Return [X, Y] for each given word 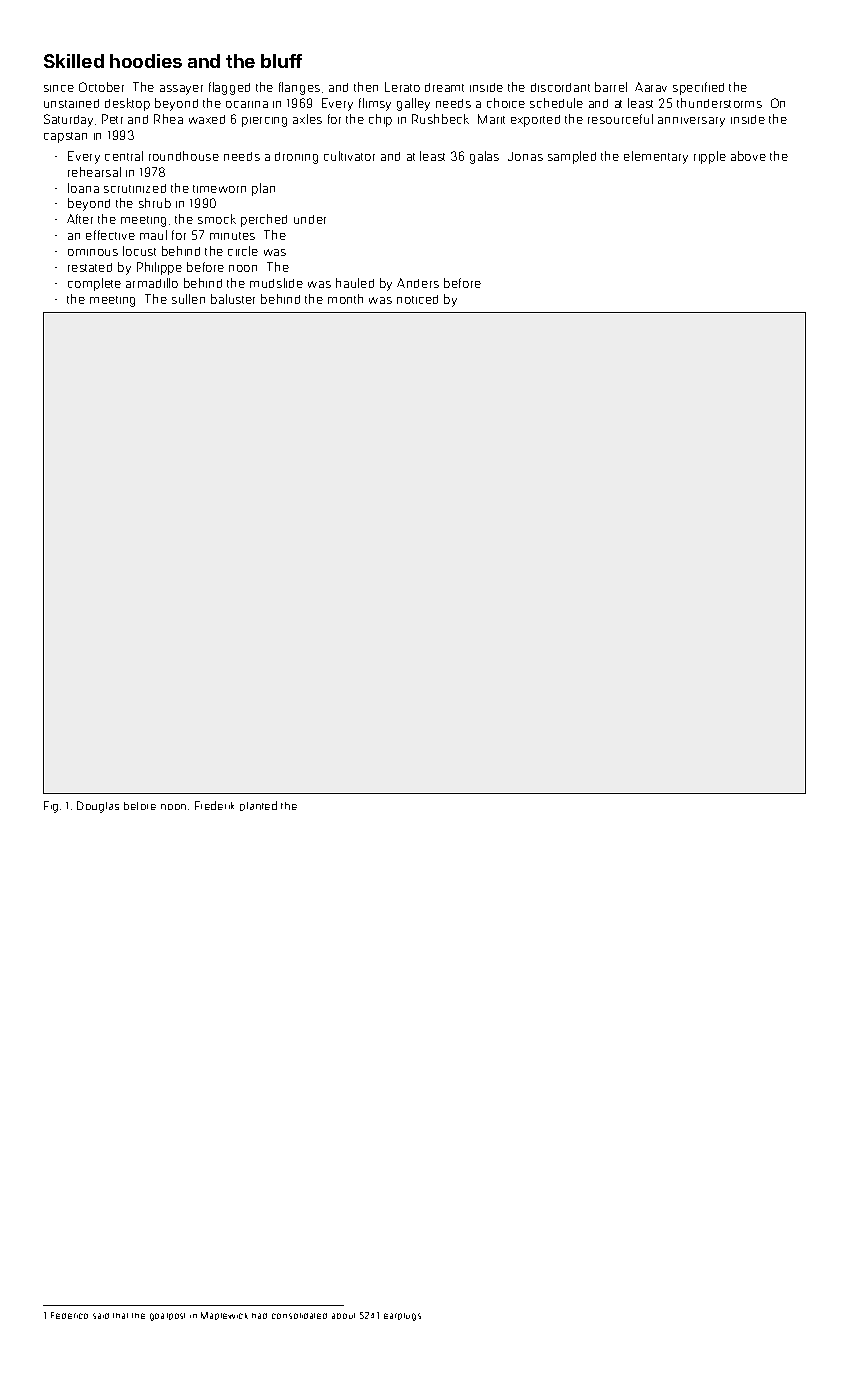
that [120, 1316]
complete [94, 284]
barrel [611, 87]
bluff [281, 61]
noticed [417, 299]
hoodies [146, 61]
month [345, 299]
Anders [418, 283]
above [748, 156]
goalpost [167, 1317]
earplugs [402, 1317]
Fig [51, 807]
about [343, 1316]
